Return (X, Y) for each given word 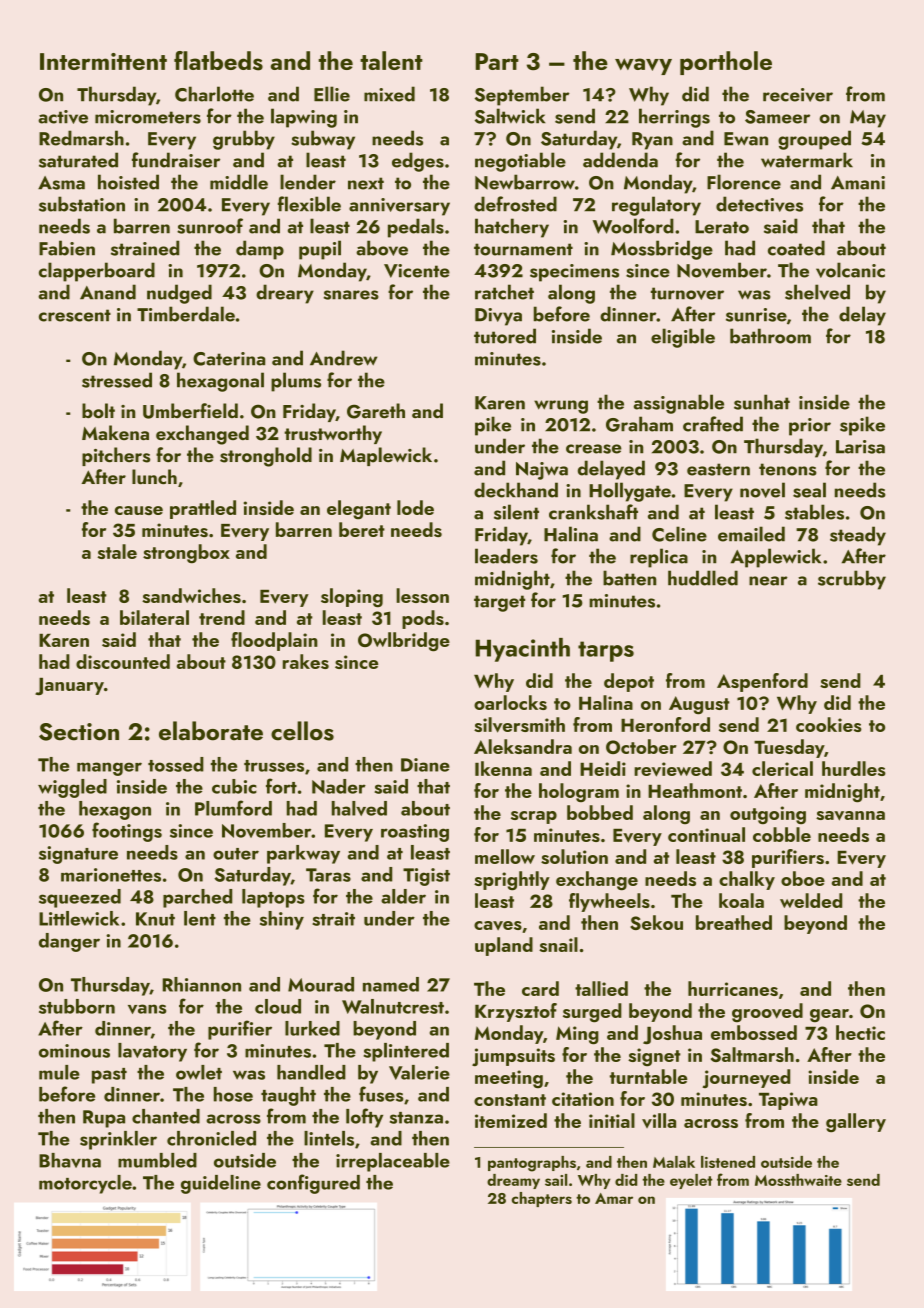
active (63, 117)
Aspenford (762, 682)
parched (197, 898)
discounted (123, 661)
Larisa (860, 447)
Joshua (672, 1035)
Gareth (376, 411)
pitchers (116, 456)
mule (59, 1072)
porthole (726, 63)
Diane (425, 765)
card (540, 988)
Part (497, 61)
